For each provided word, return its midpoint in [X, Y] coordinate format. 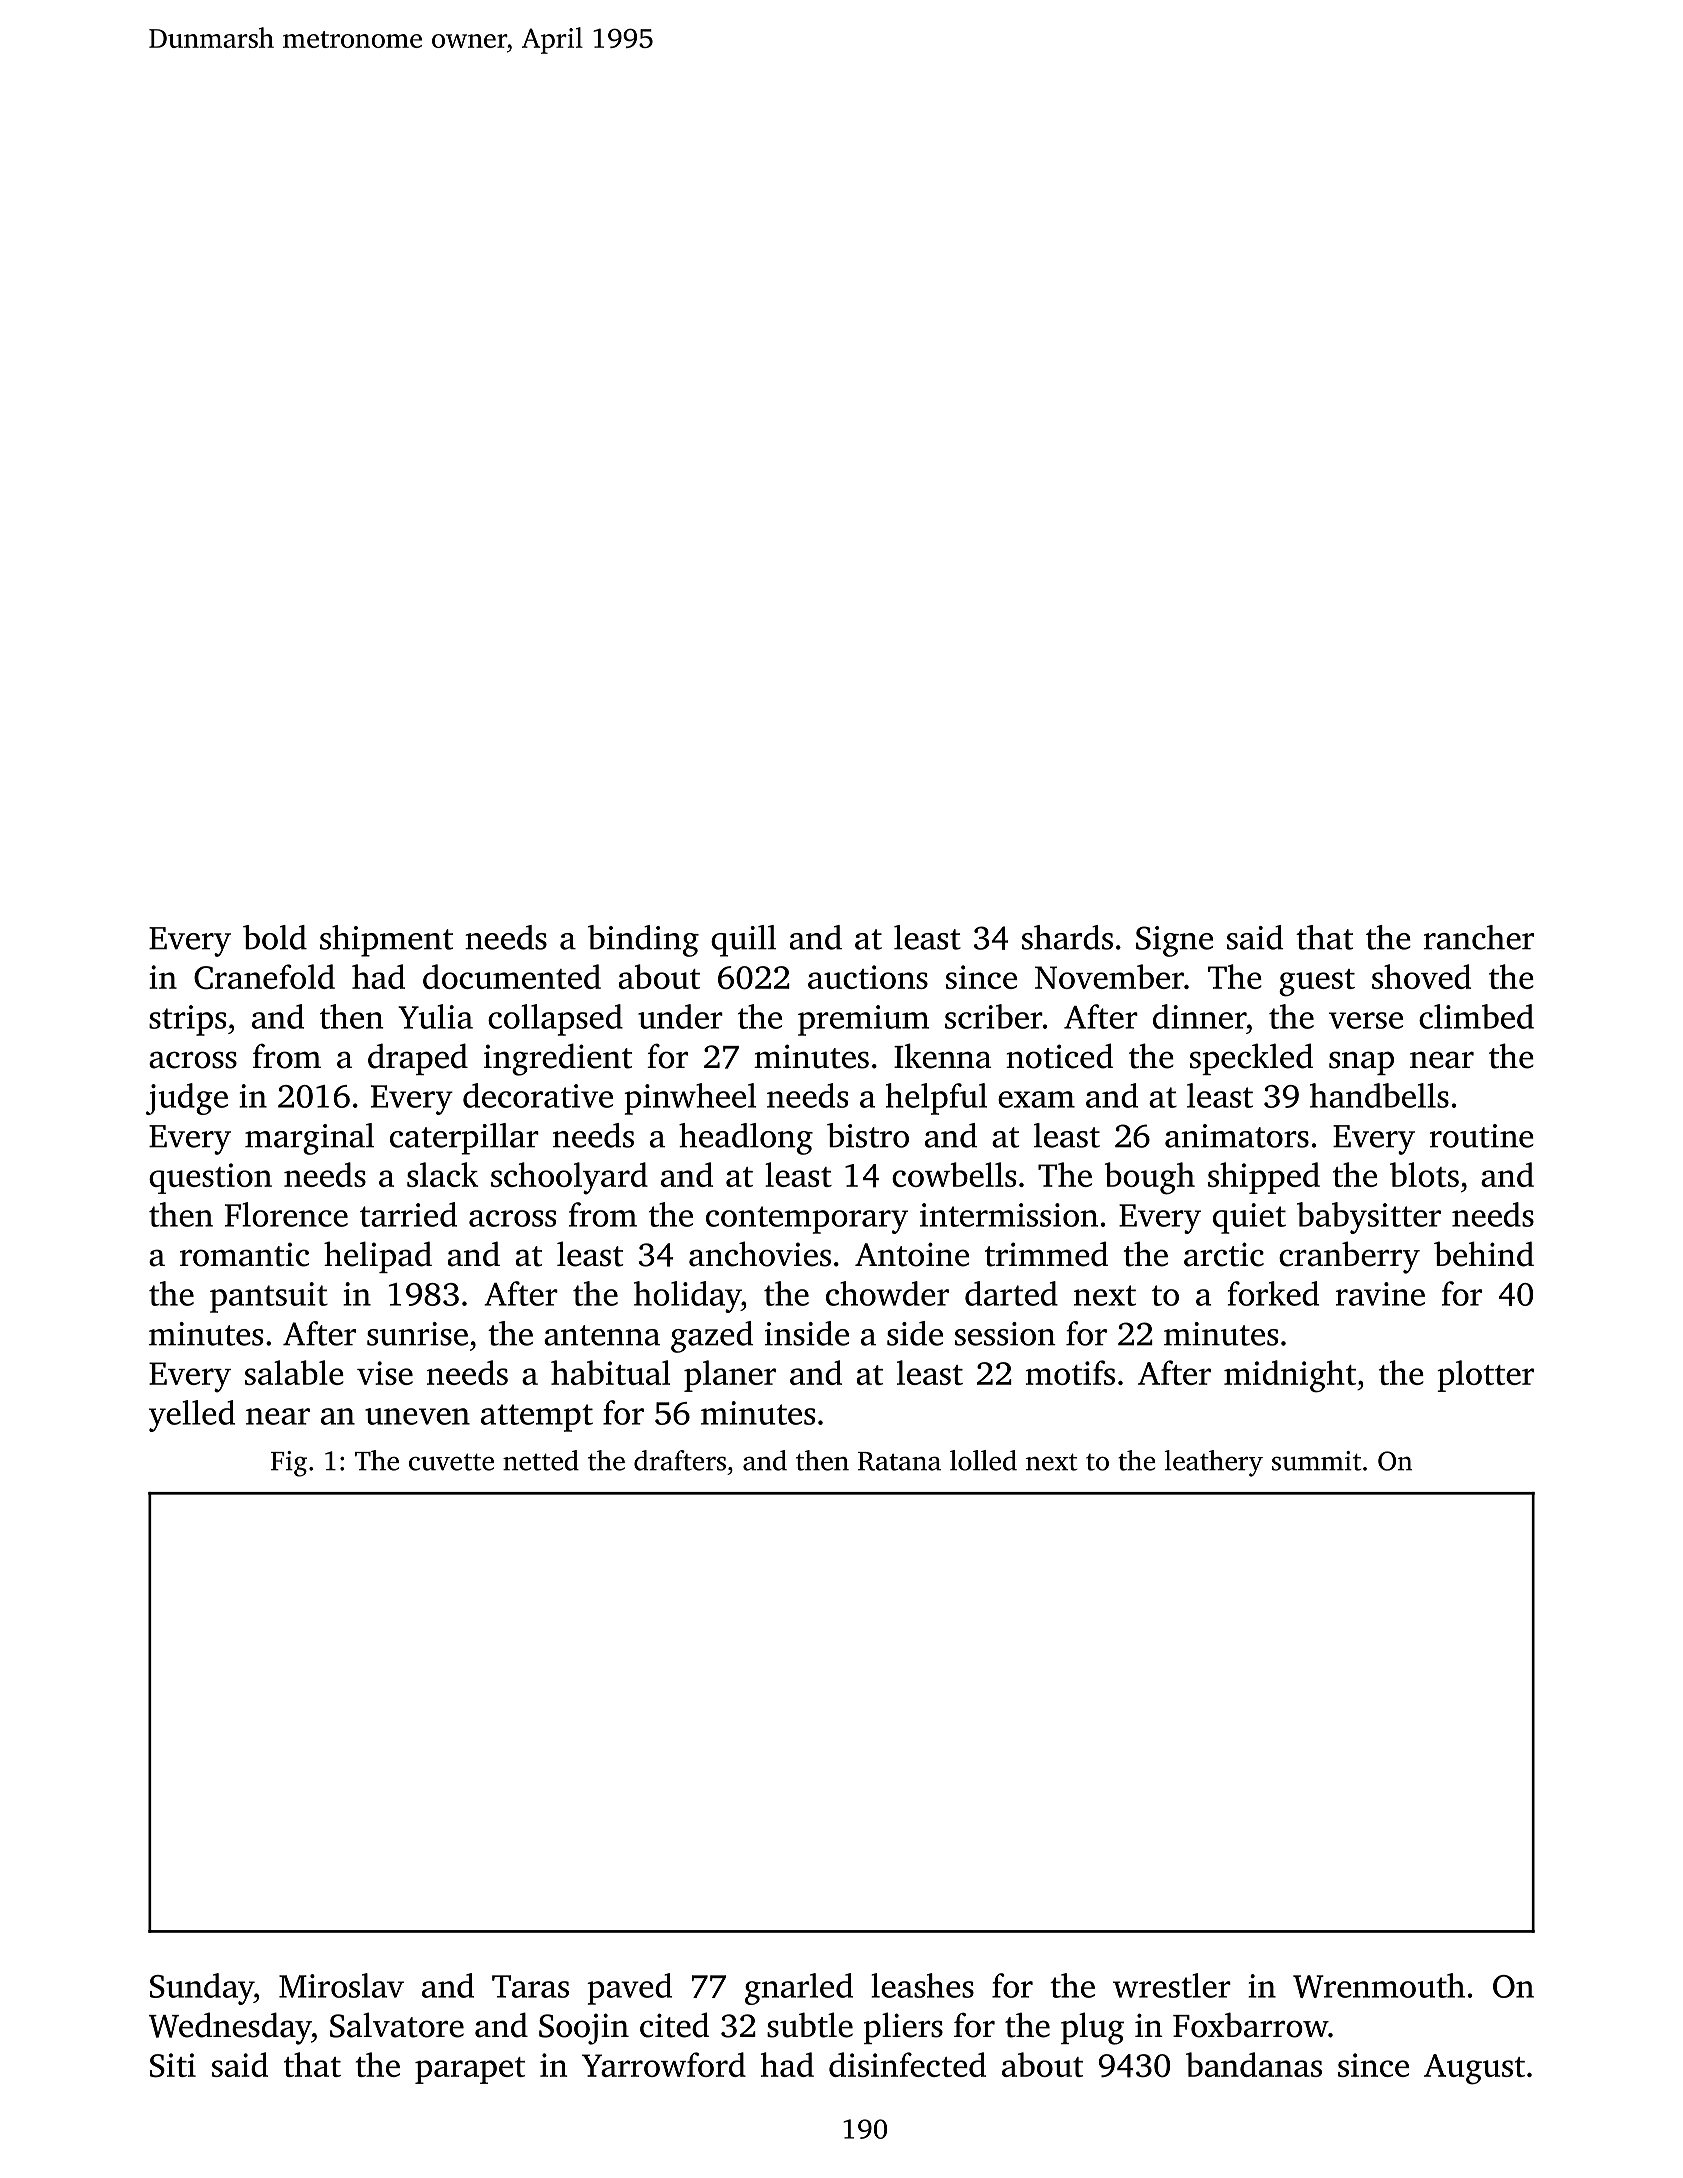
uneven [417, 1416]
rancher [1479, 937]
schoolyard [569, 1178]
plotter [1485, 1376]
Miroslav [341, 1985]
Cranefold [264, 977]
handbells [1379, 1095]
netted [541, 1460]
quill [743, 941]
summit [1317, 1461]
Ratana [899, 1461]
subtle [810, 2025]
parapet [470, 2070]
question [210, 1178]
